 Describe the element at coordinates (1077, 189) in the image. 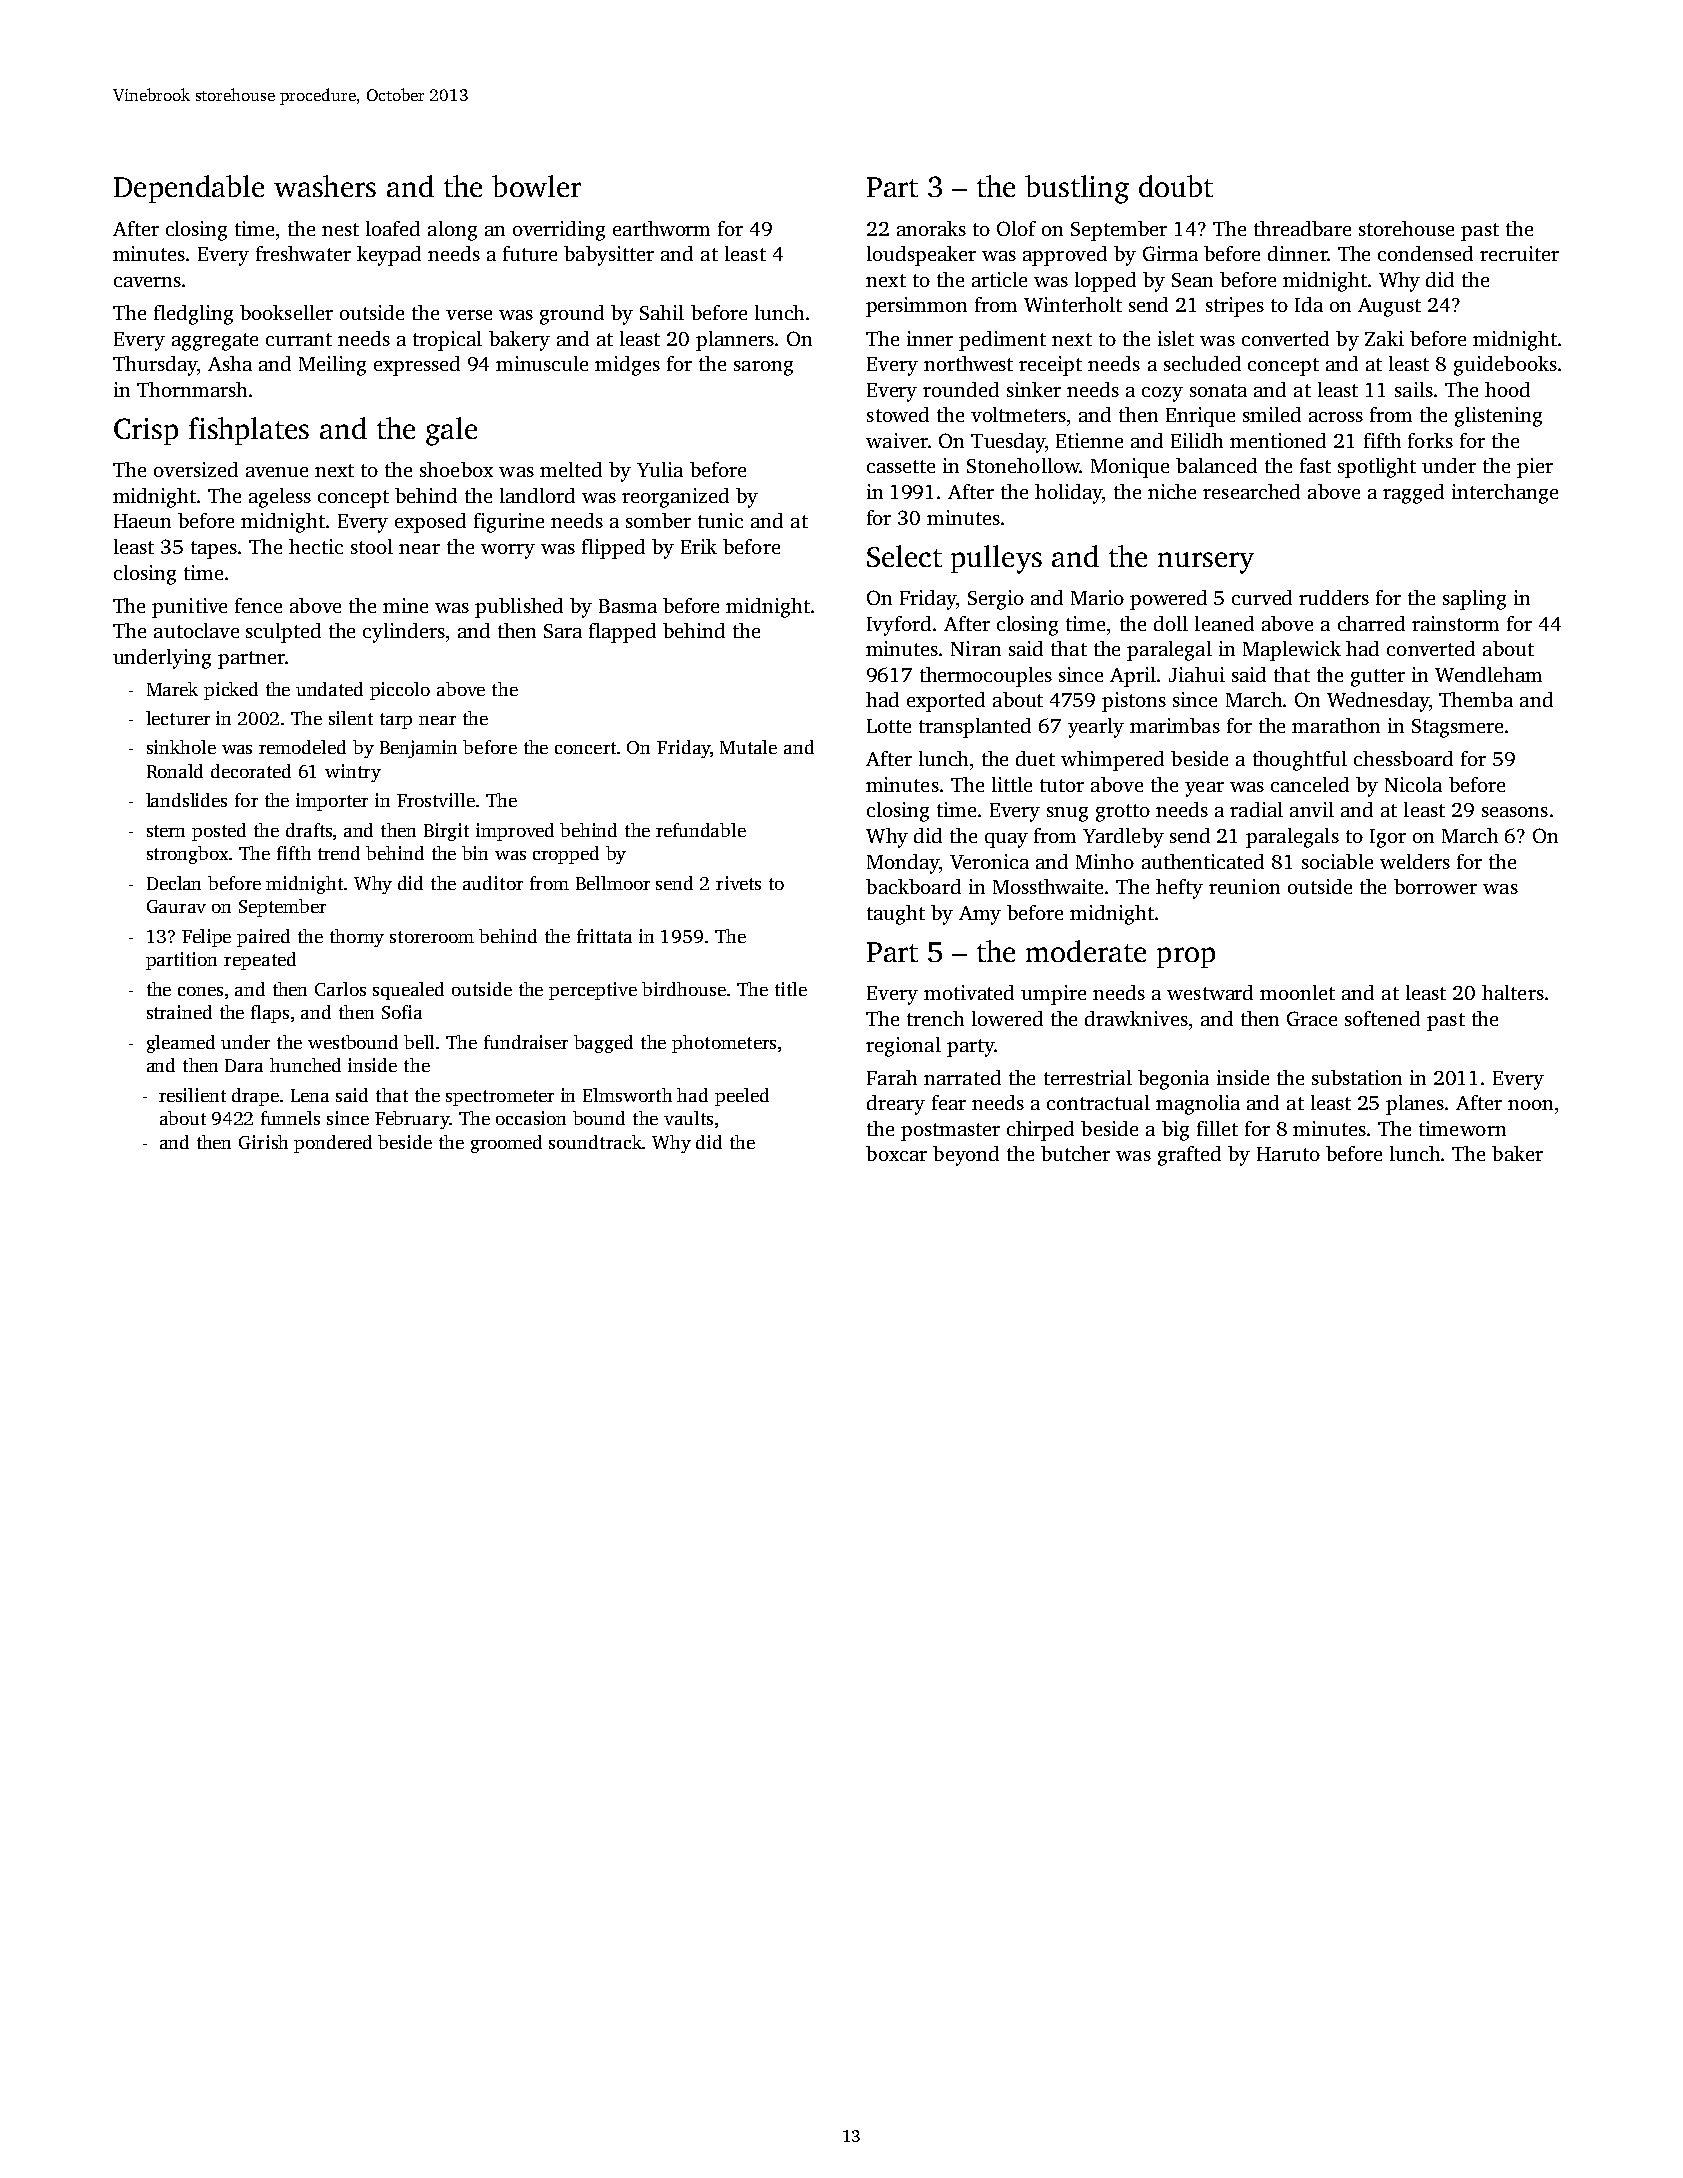

I see `bustling` at that location.
